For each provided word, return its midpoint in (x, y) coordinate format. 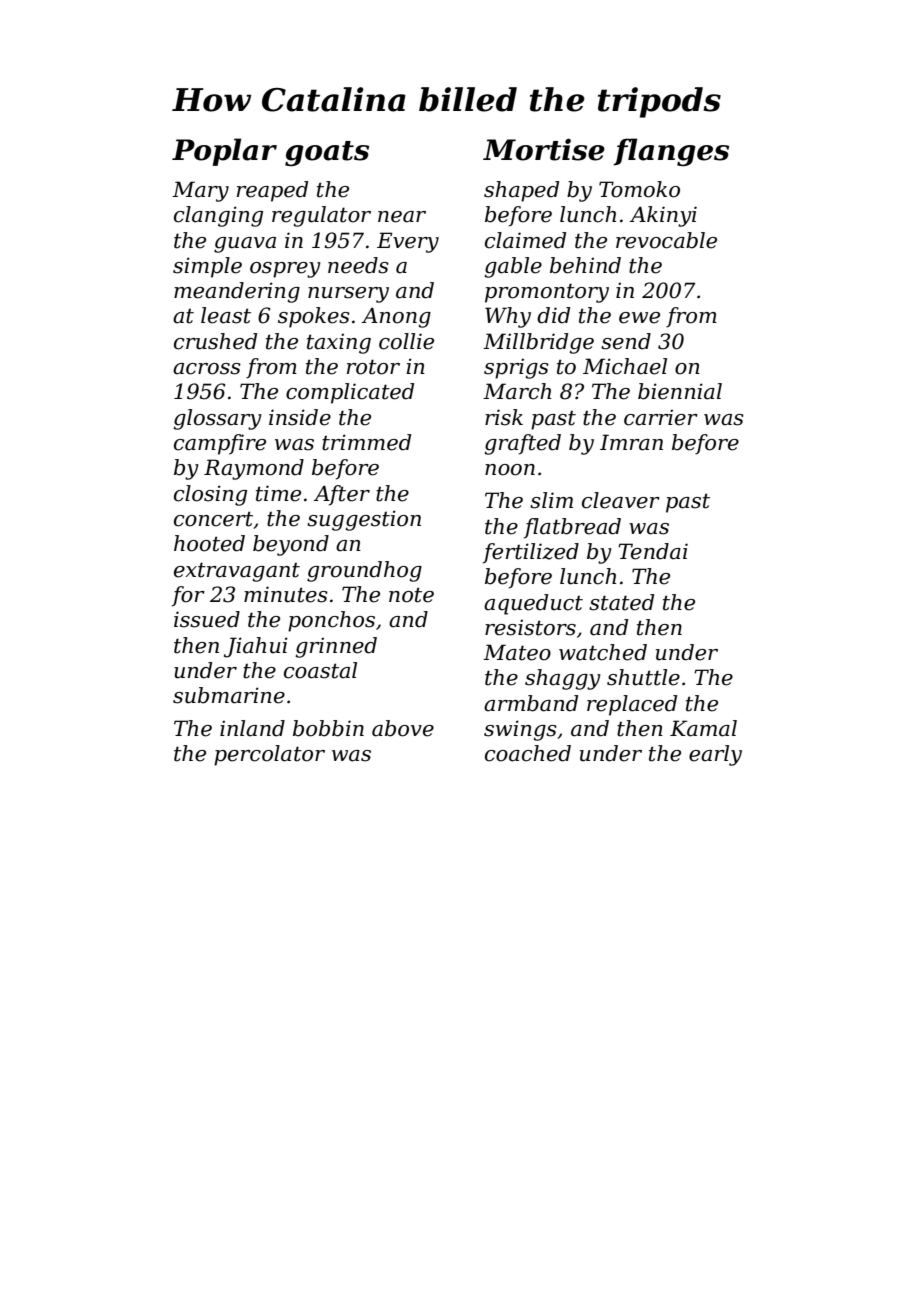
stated (621, 602)
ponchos (331, 621)
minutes (286, 594)
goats (327, 153)
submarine (229, 695)
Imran (631, 442)
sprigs (516, 369)
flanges (671, 152)
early (715, 755)
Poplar (224, 152)
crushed (215, 341)
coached (528, 753)
